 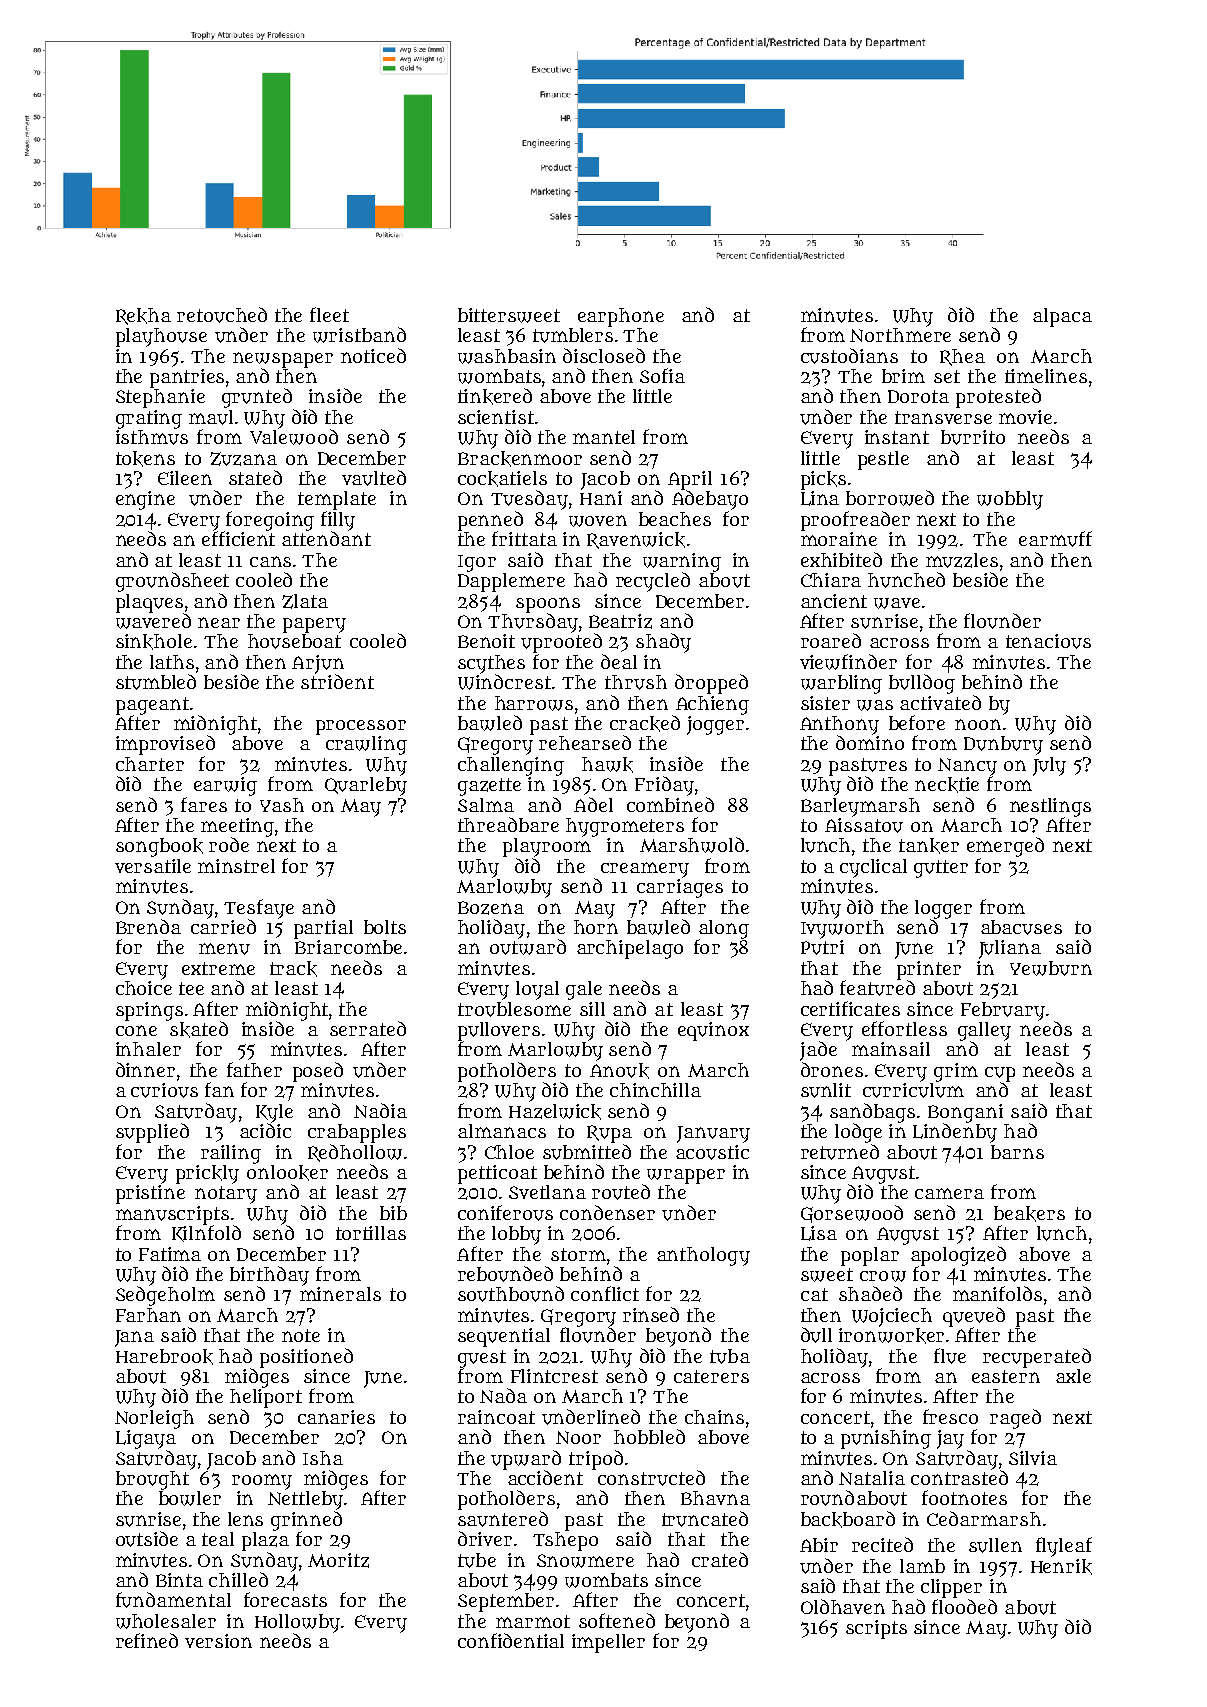 I want to click on canaries, so click(x=336, y=1417).
